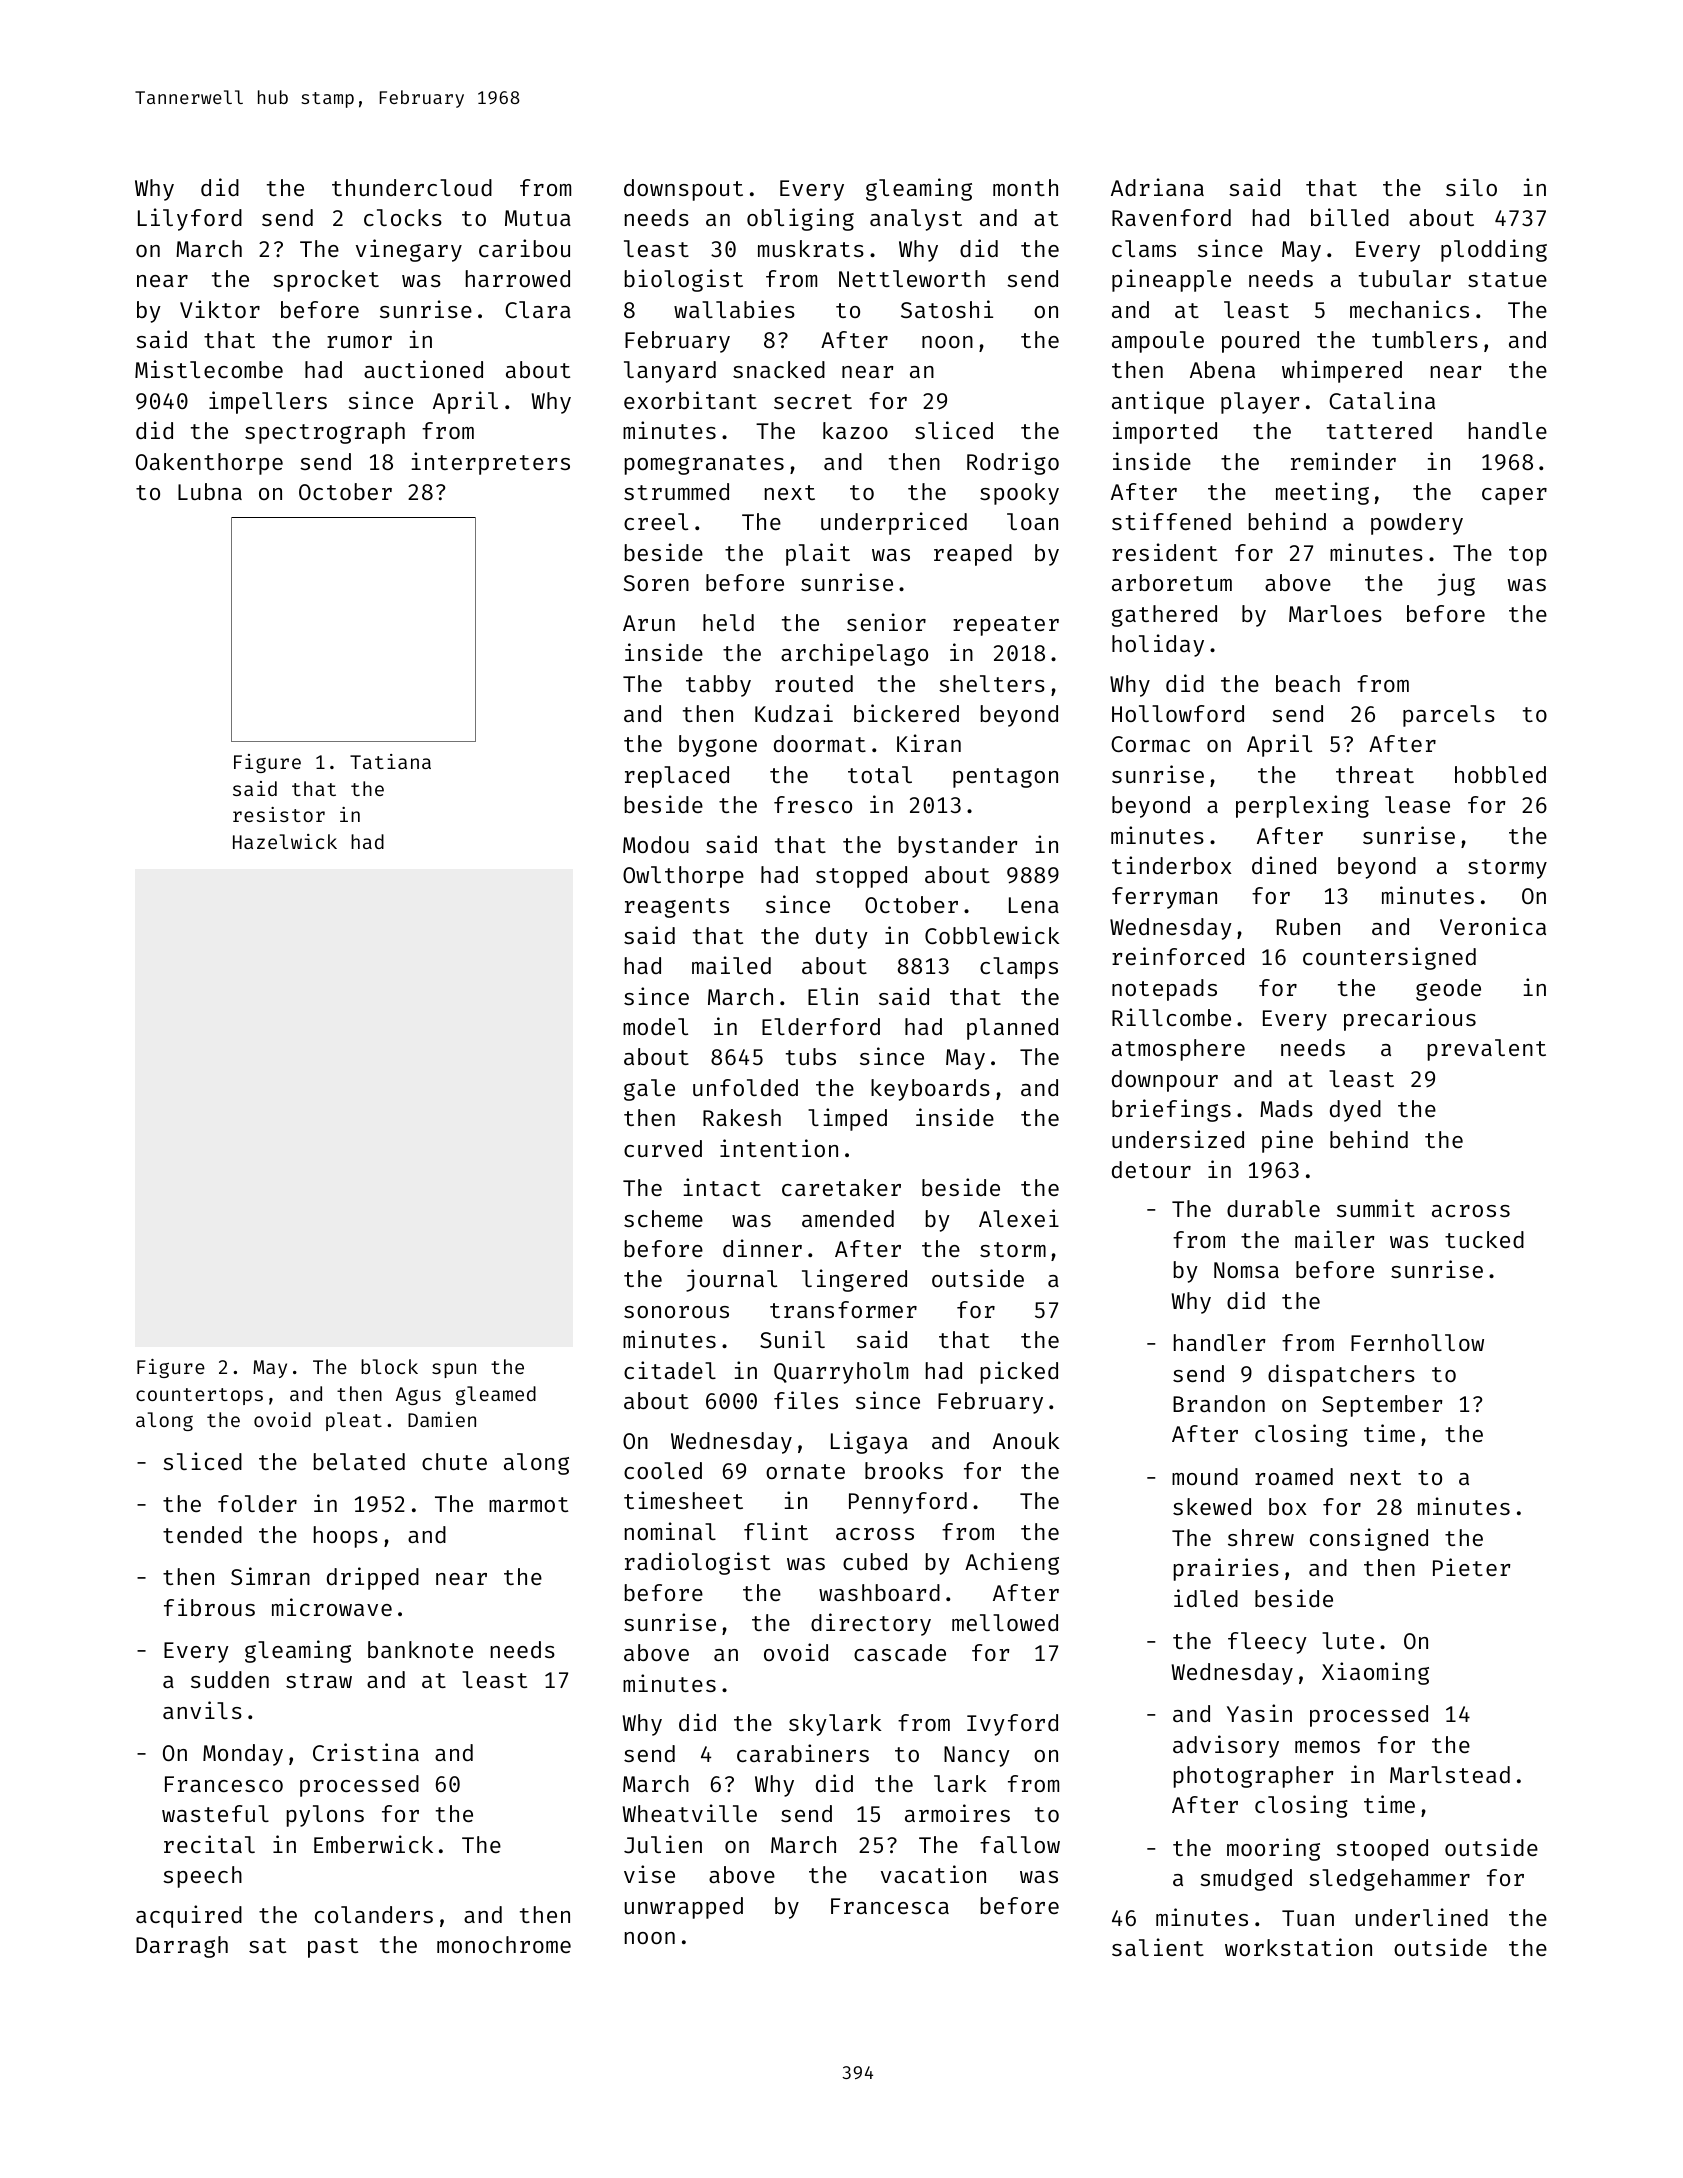 Image resolution: width=1683 pixels, height=2178 pixels. What do you see at coordinates (690, 400) in the screenshot?
I see `exorbitant` at bounding box center [690, 400].
